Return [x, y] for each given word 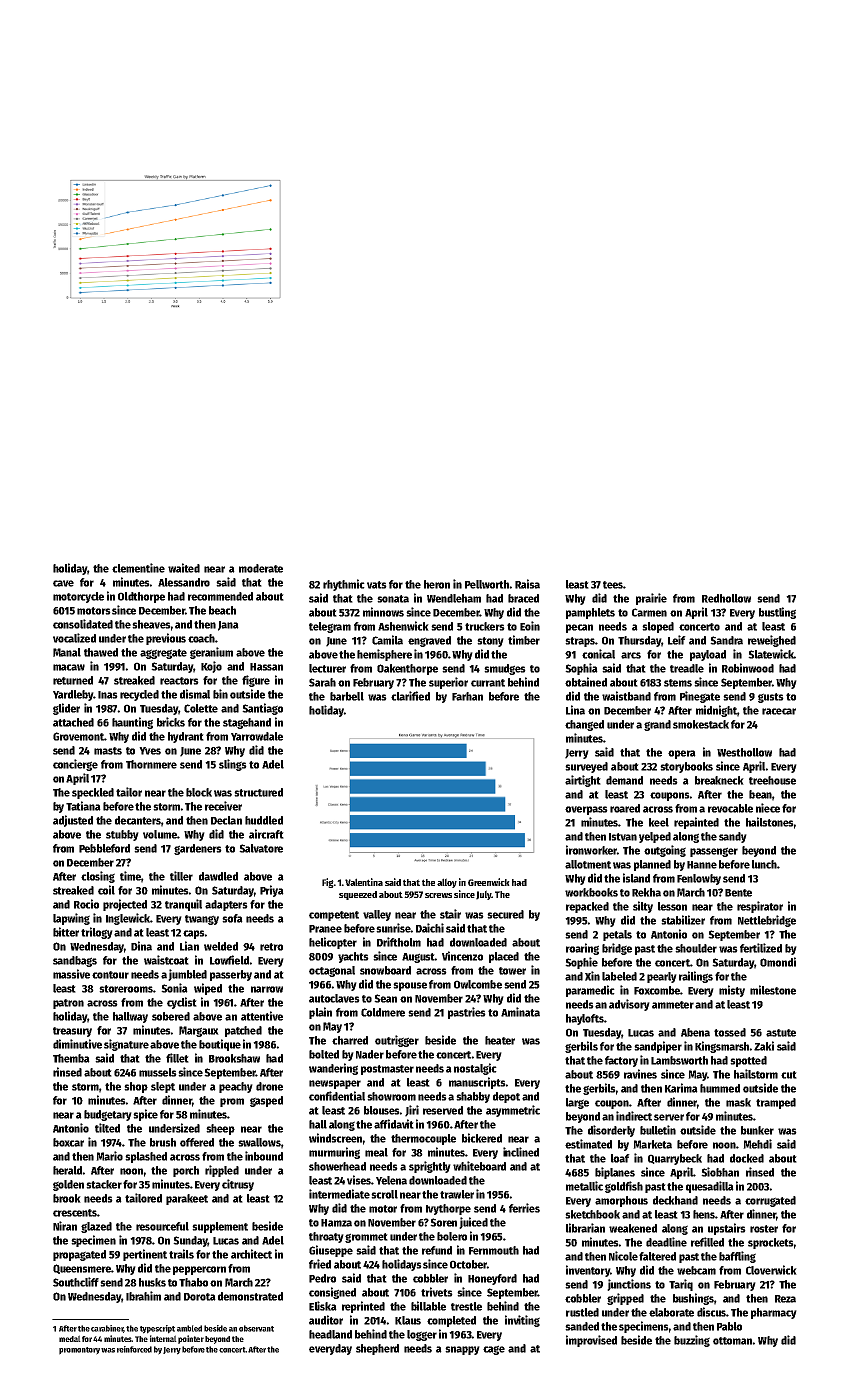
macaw [69, 667]
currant [488, 683]
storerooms [126, 989]
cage [494, 1350]
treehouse [772, 780]
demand [624, 780]
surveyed [586, 767]
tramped [776, 1103]
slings [233, 765]
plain [320, 1013]
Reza [785, 1299]
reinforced [134, 1349]
